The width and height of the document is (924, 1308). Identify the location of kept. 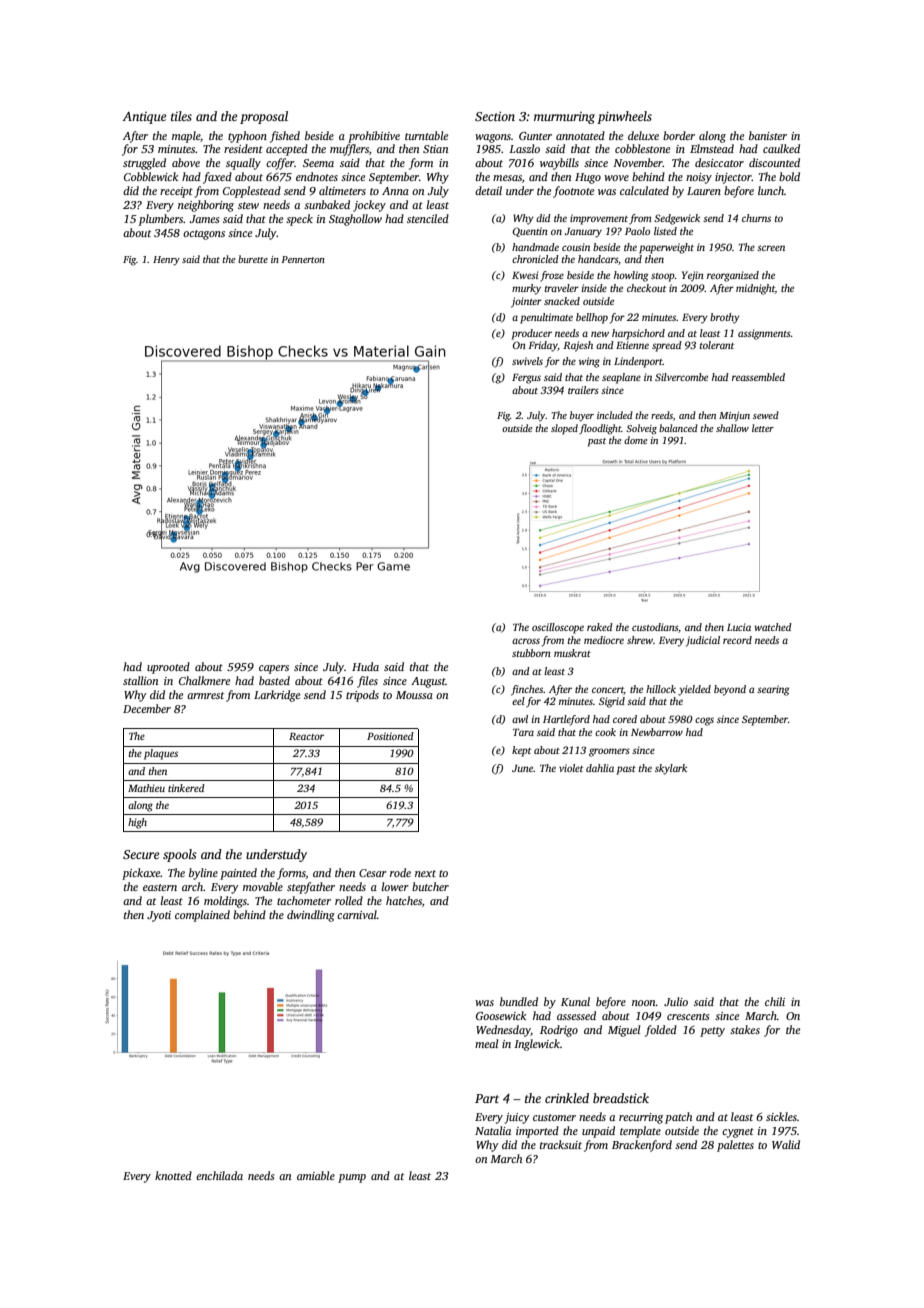
(521, 751).
